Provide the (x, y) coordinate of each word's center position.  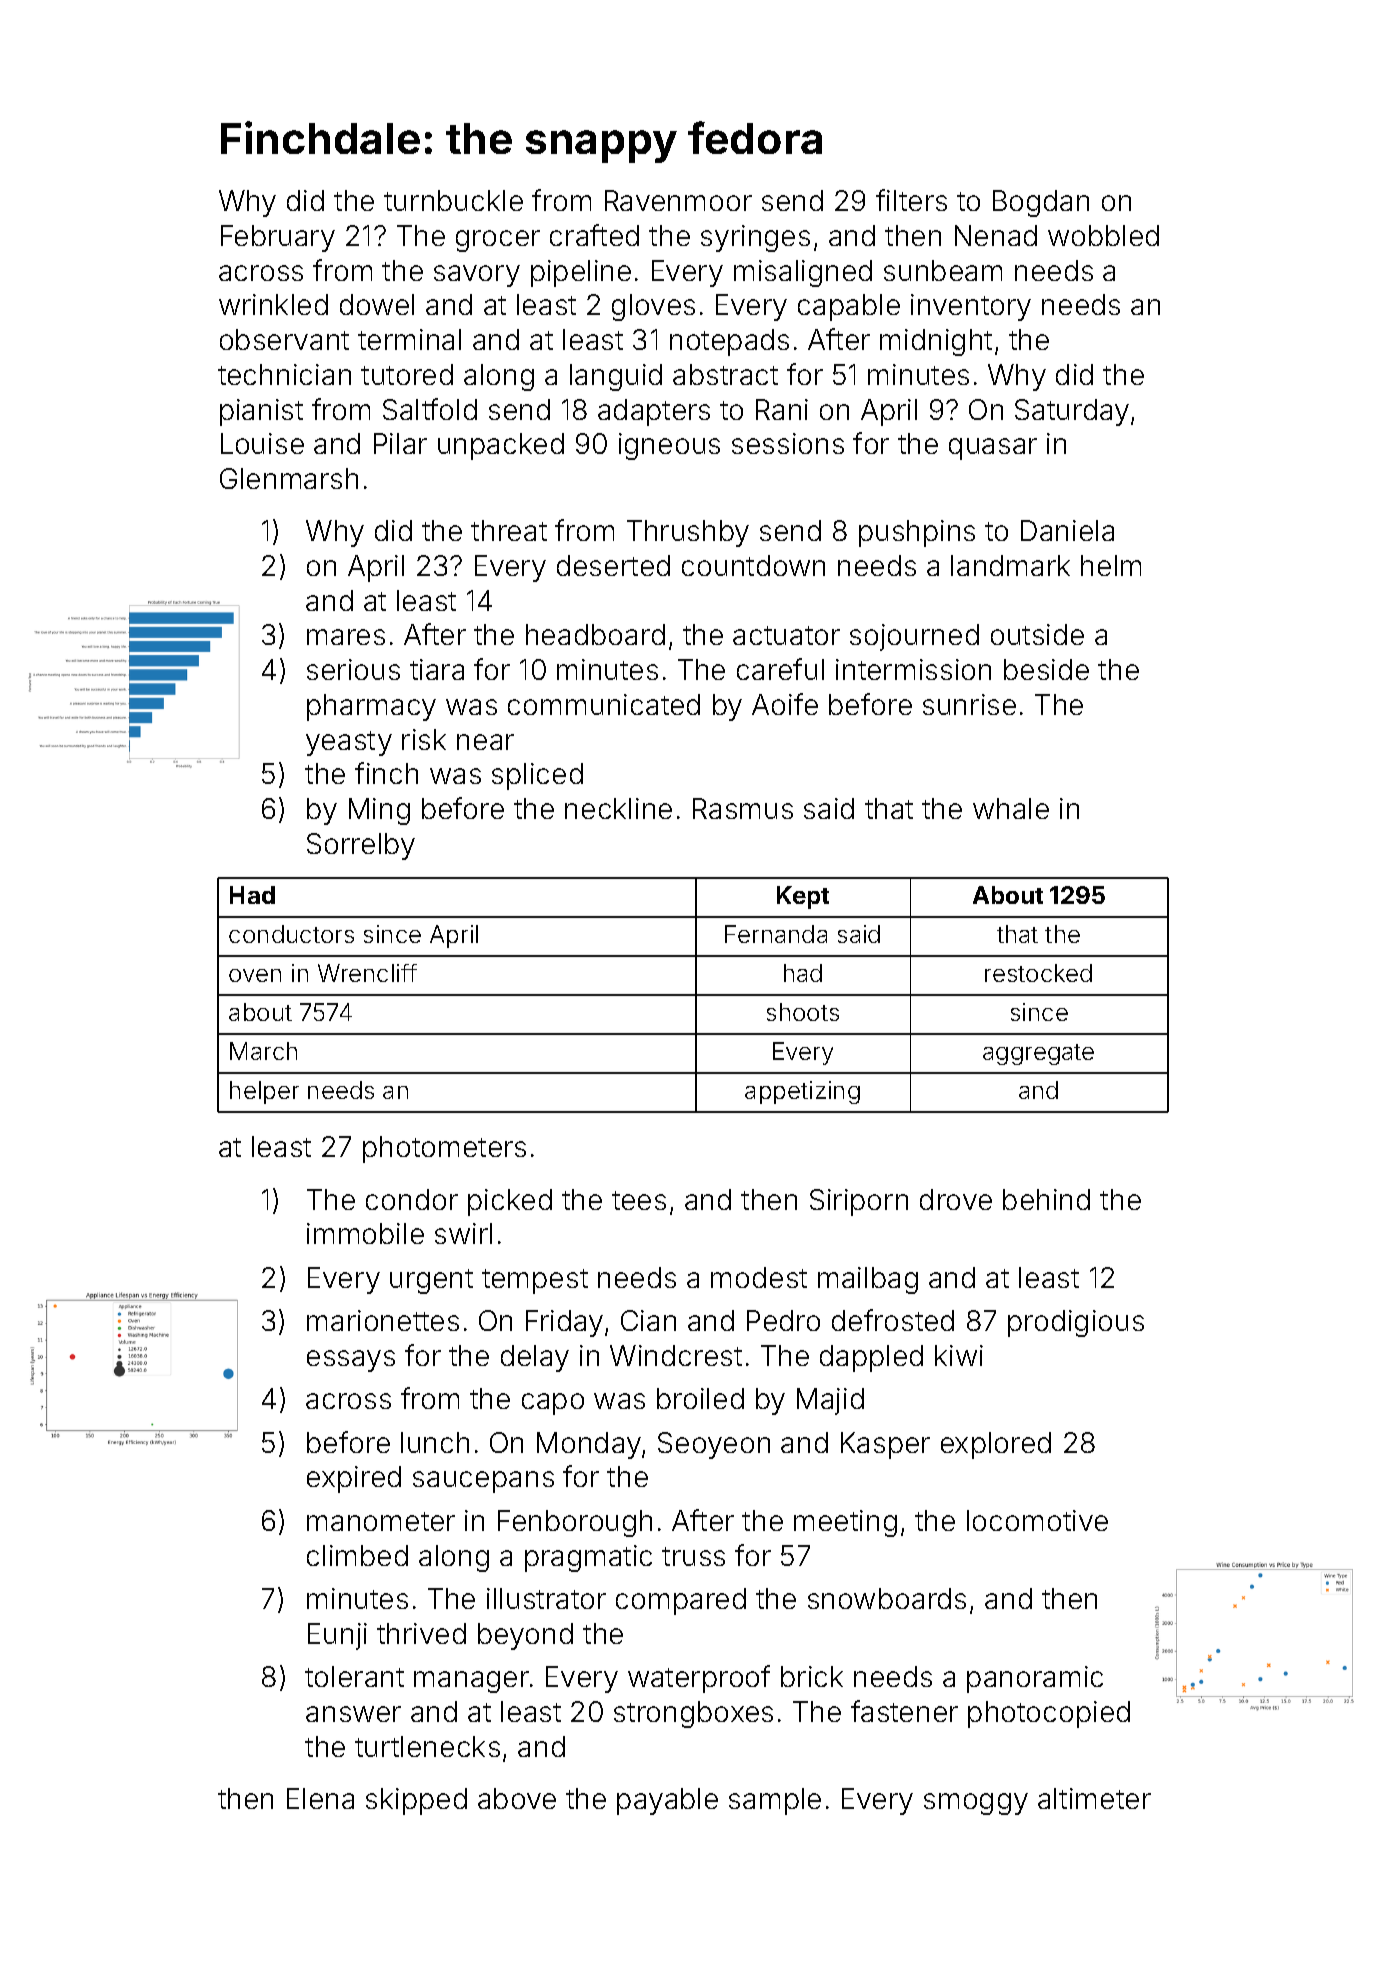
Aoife (785, 704)
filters (911, 200)
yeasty (349, 743)
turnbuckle (453, 200)
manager (471, 1682)
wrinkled (273, 304)
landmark (1010, 565)
